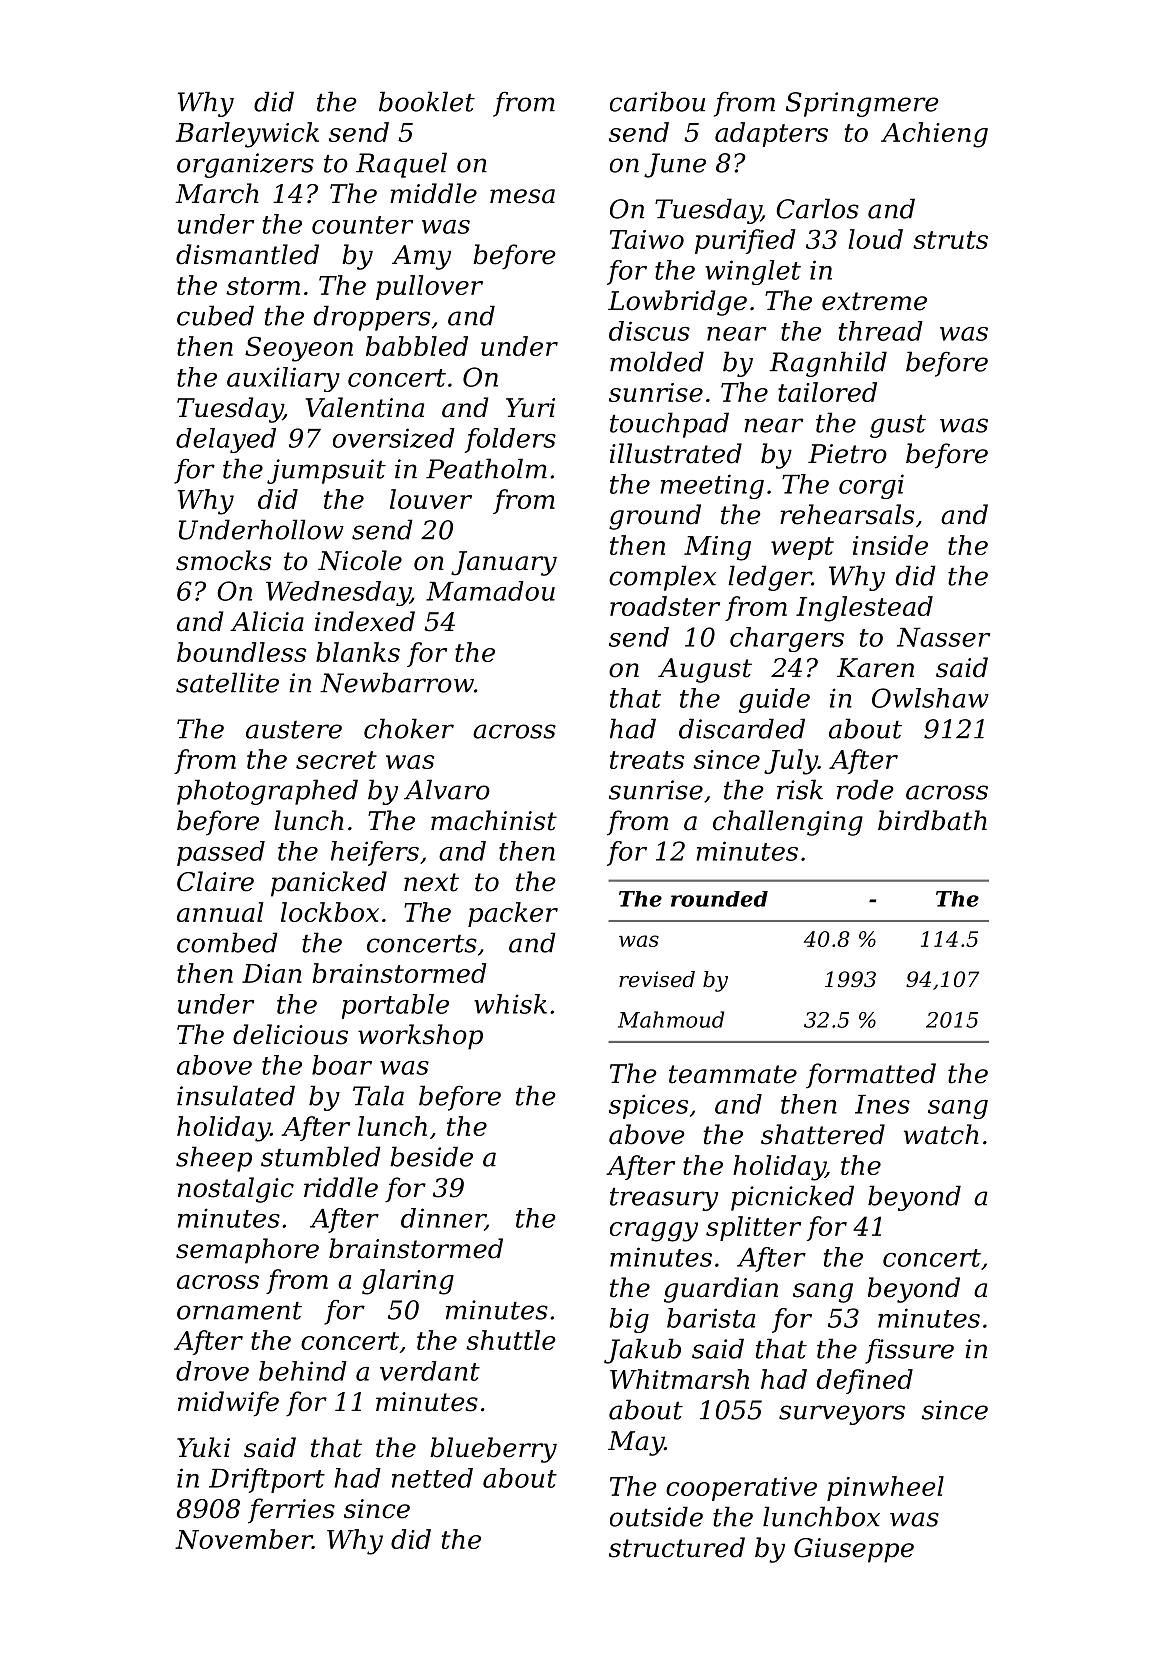 This image has height=1654, width=1165. Describe the element at coordinates (433, 193) in the image. I see `middle` at that location.
